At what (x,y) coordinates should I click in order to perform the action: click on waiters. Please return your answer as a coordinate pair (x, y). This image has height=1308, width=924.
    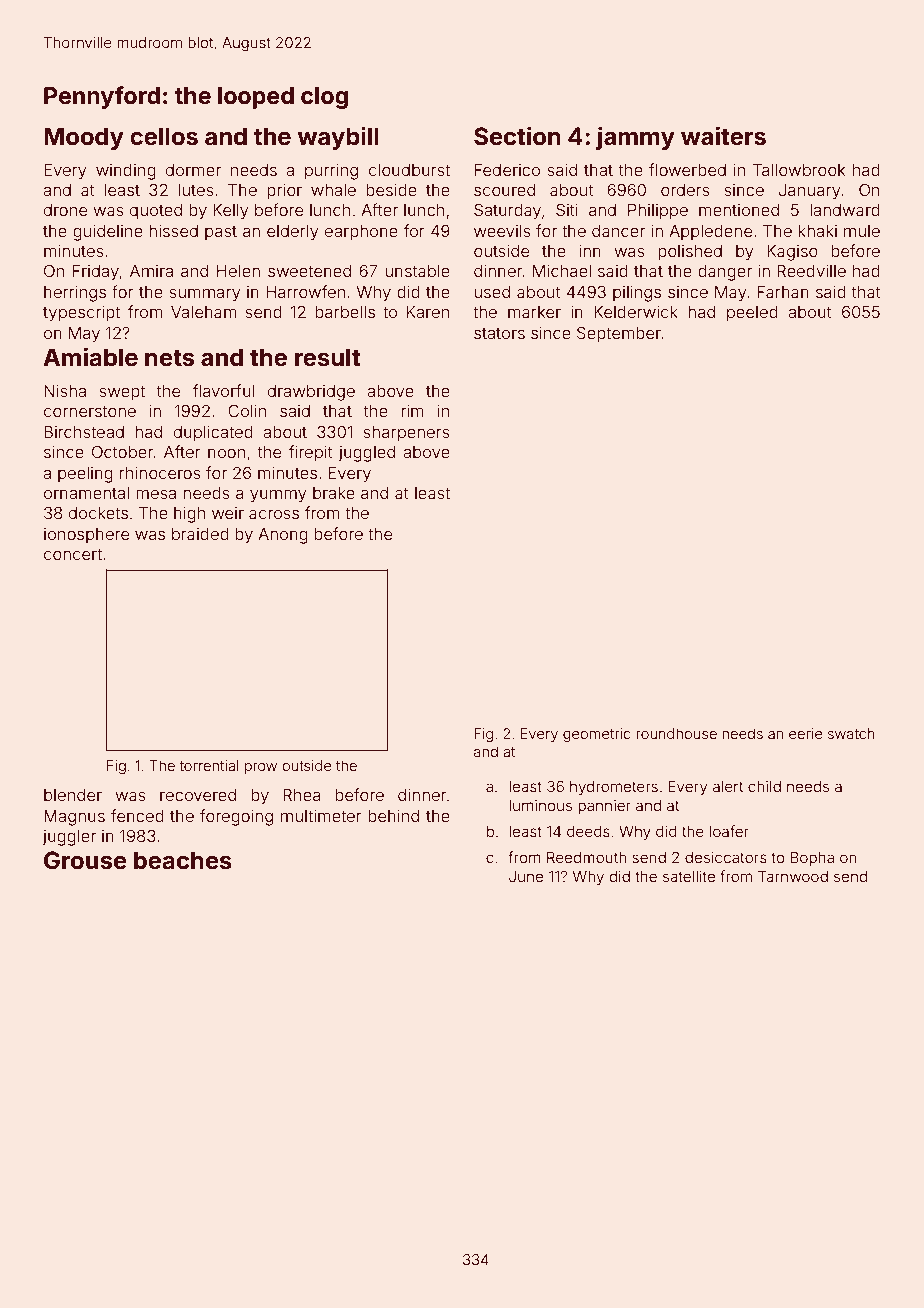
    Looking at the image, I should click on (723, 136).
